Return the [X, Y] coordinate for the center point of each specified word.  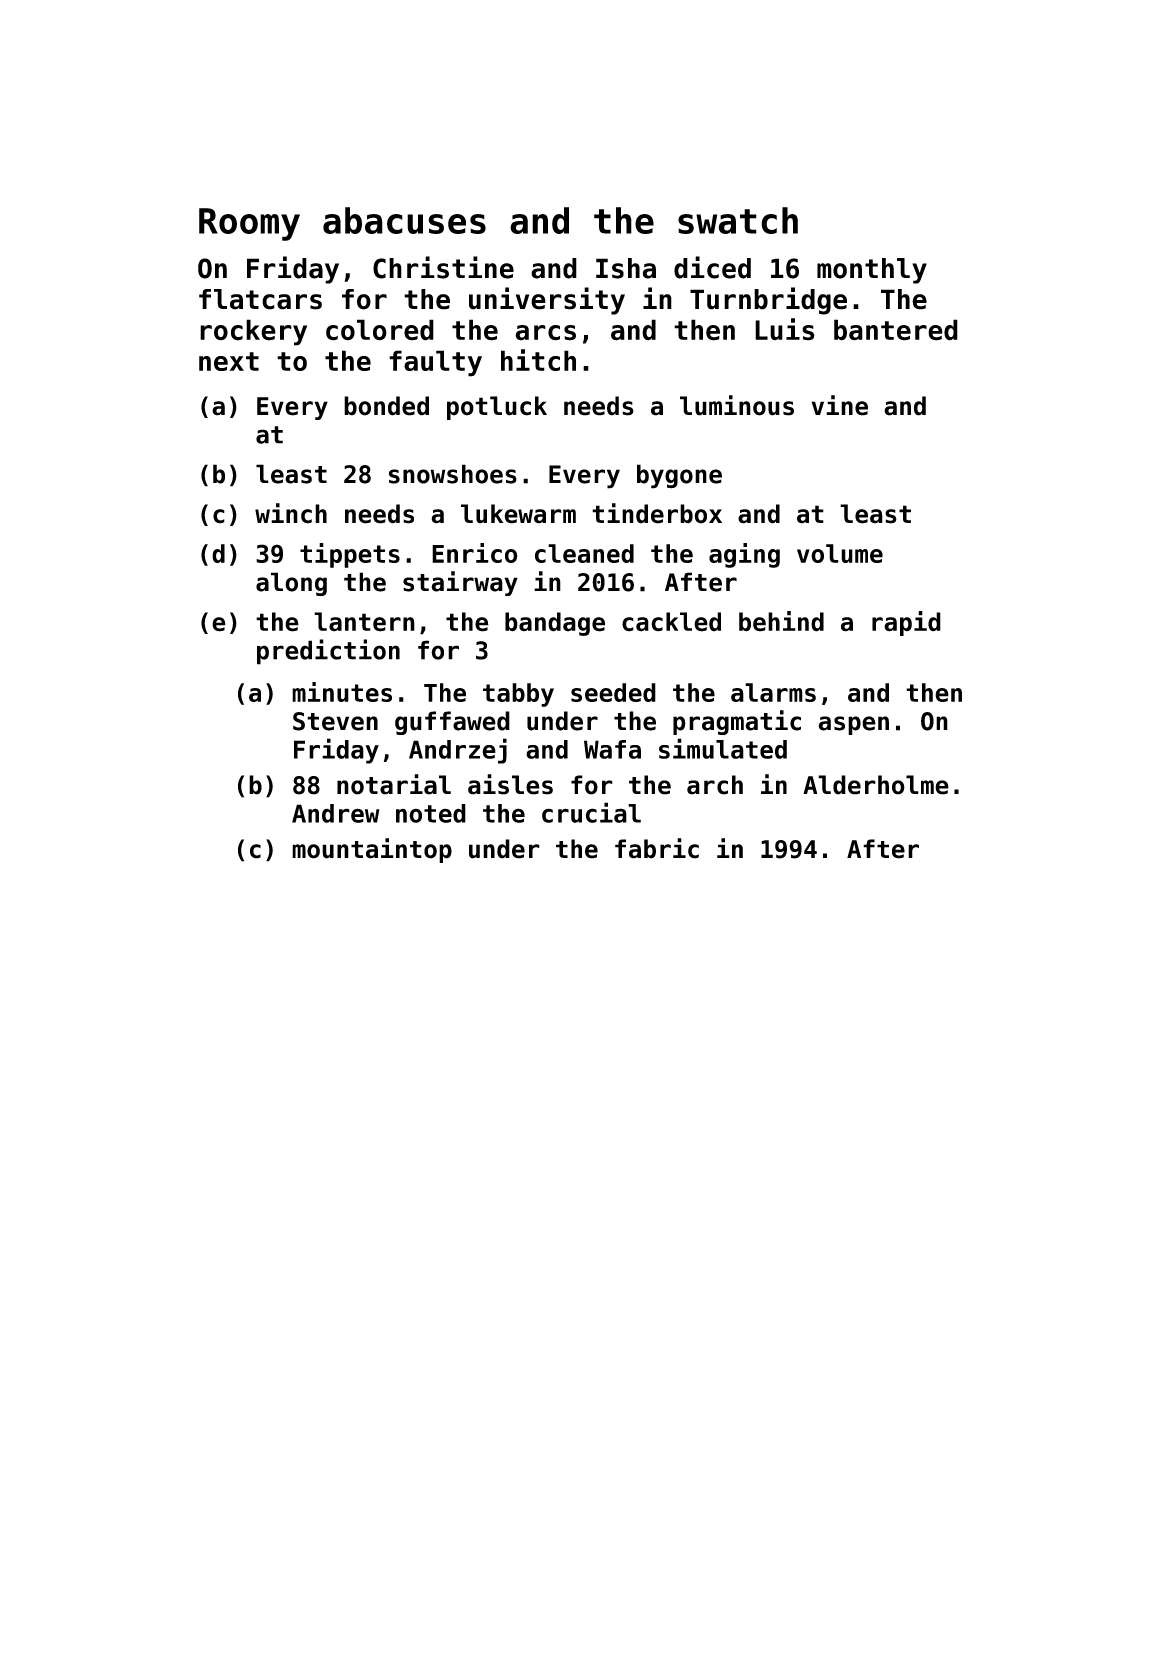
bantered [896, 330]
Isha [626, 268]
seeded [613, 692]
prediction [328, 652]
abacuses [404, 220]
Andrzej [458, 751]
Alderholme [876, 785]
